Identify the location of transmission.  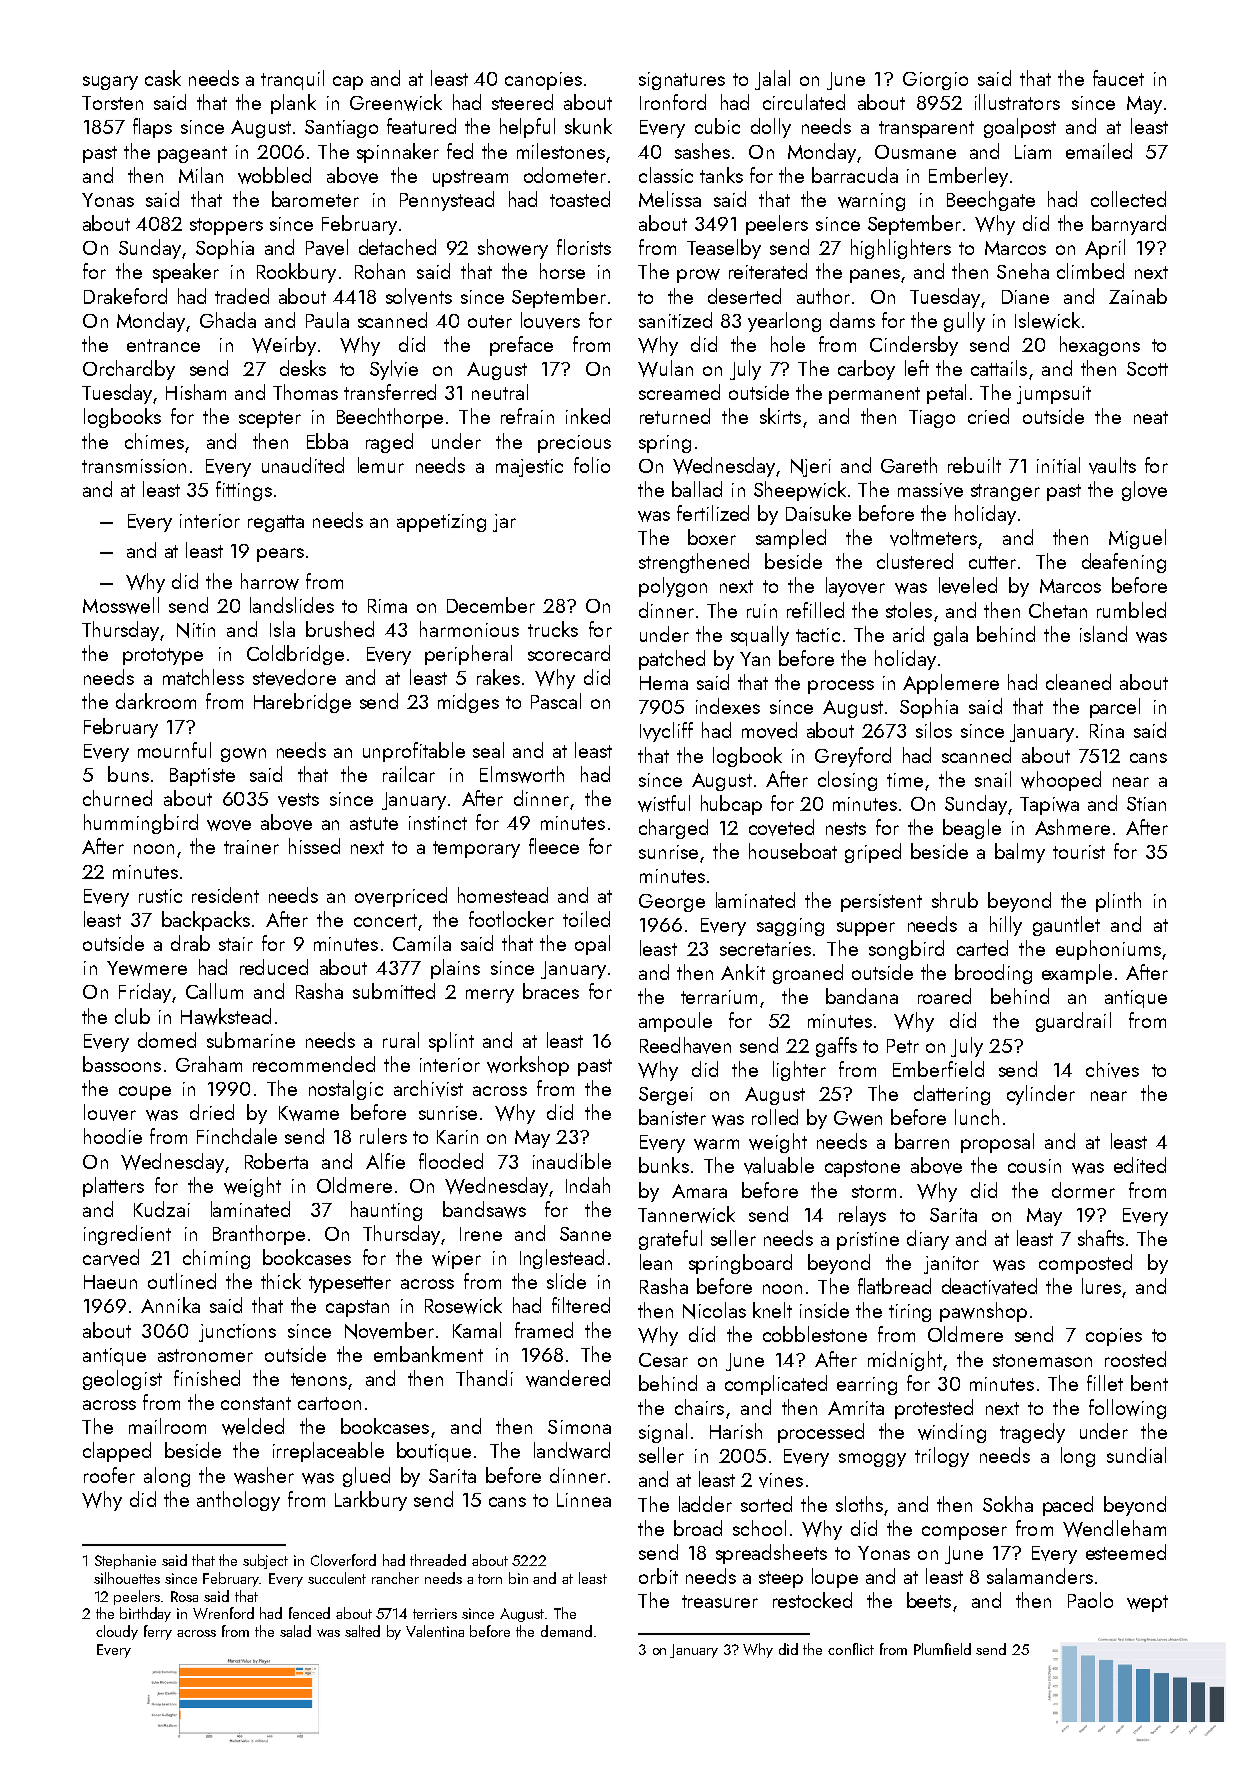
(134, 466).
